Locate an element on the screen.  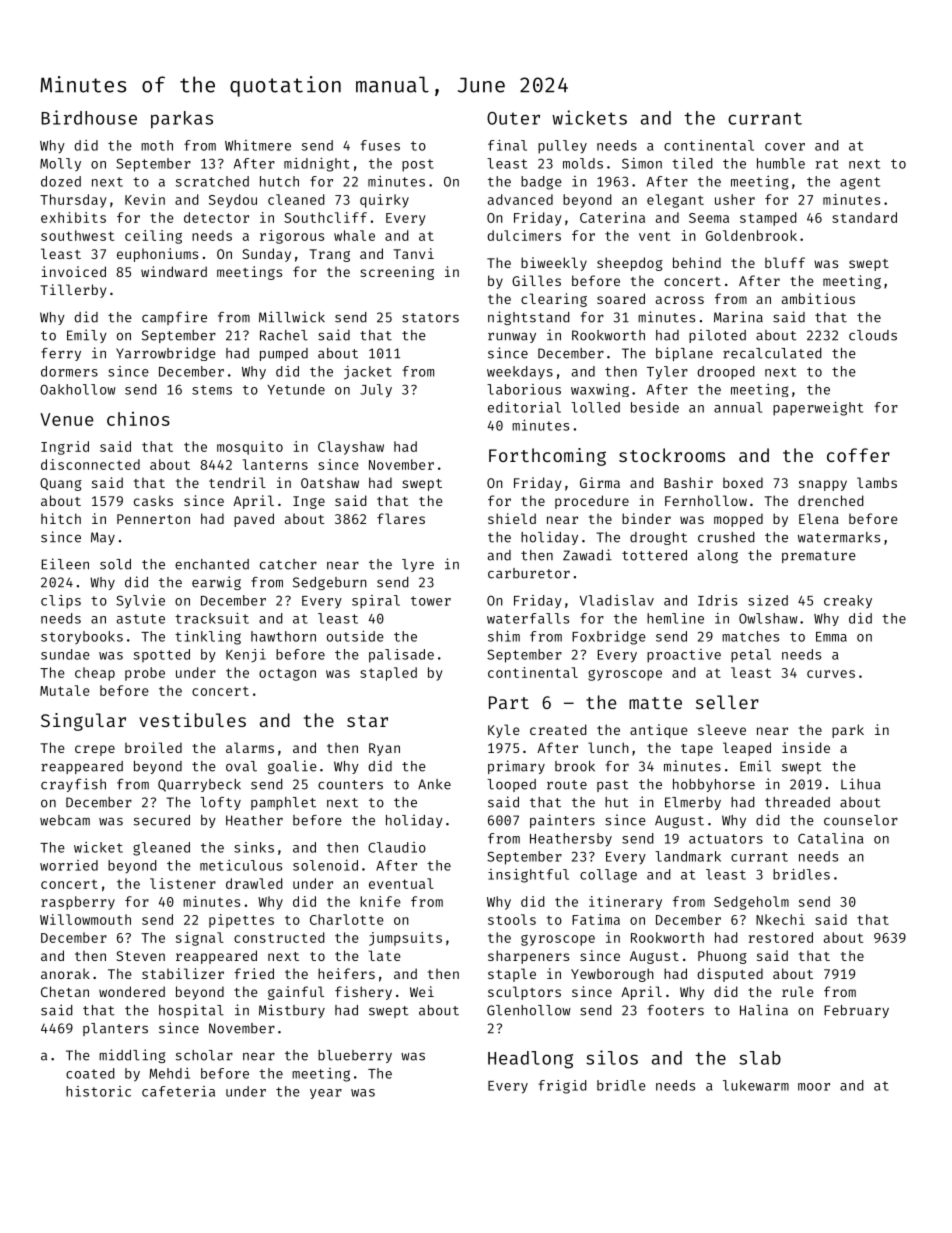
carburetor is located at coordinates (529, 573).
